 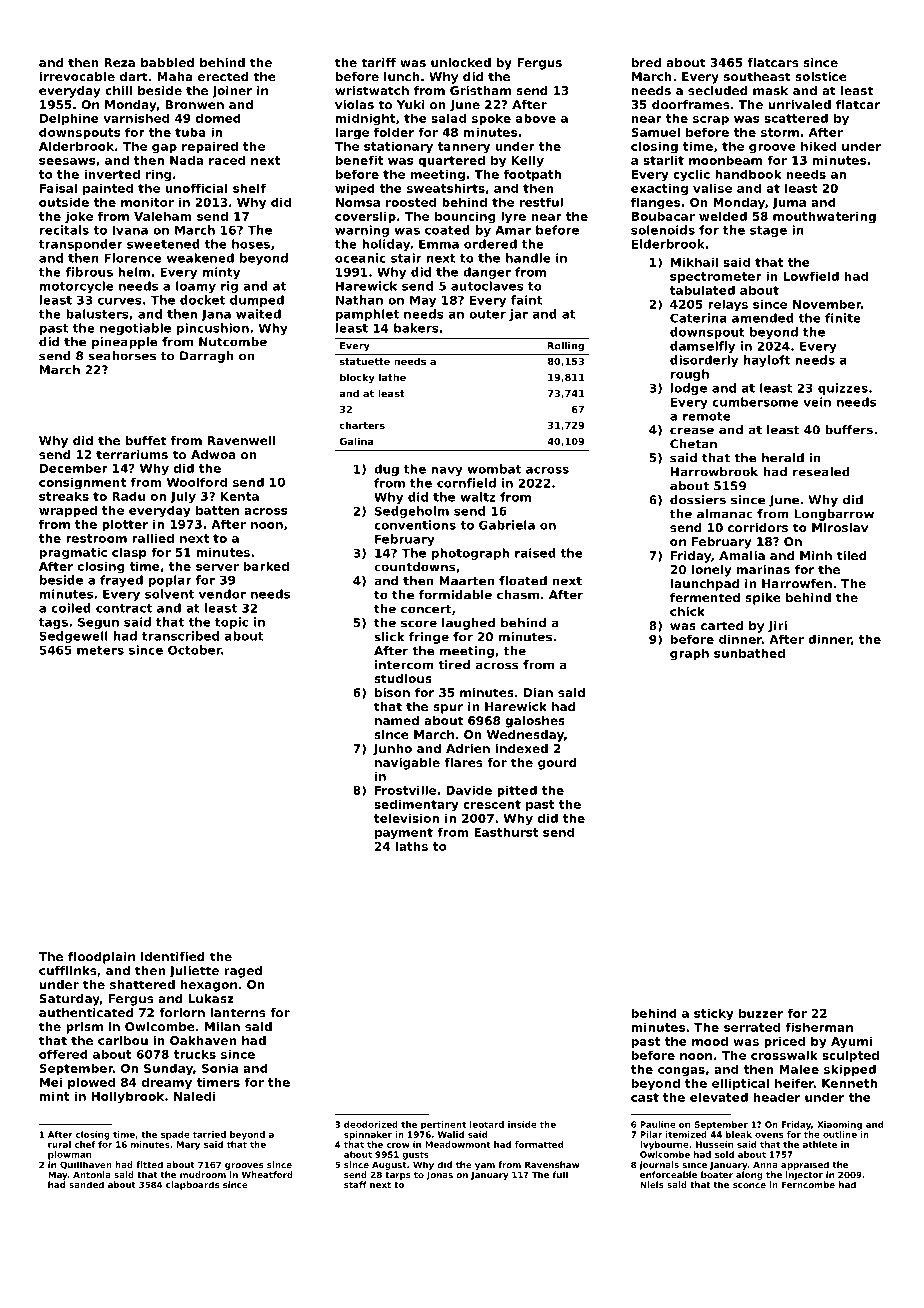 What do you see at coordinates (702, 347) in the document?
I see `damselfly` at bounding box center [702, 347].
